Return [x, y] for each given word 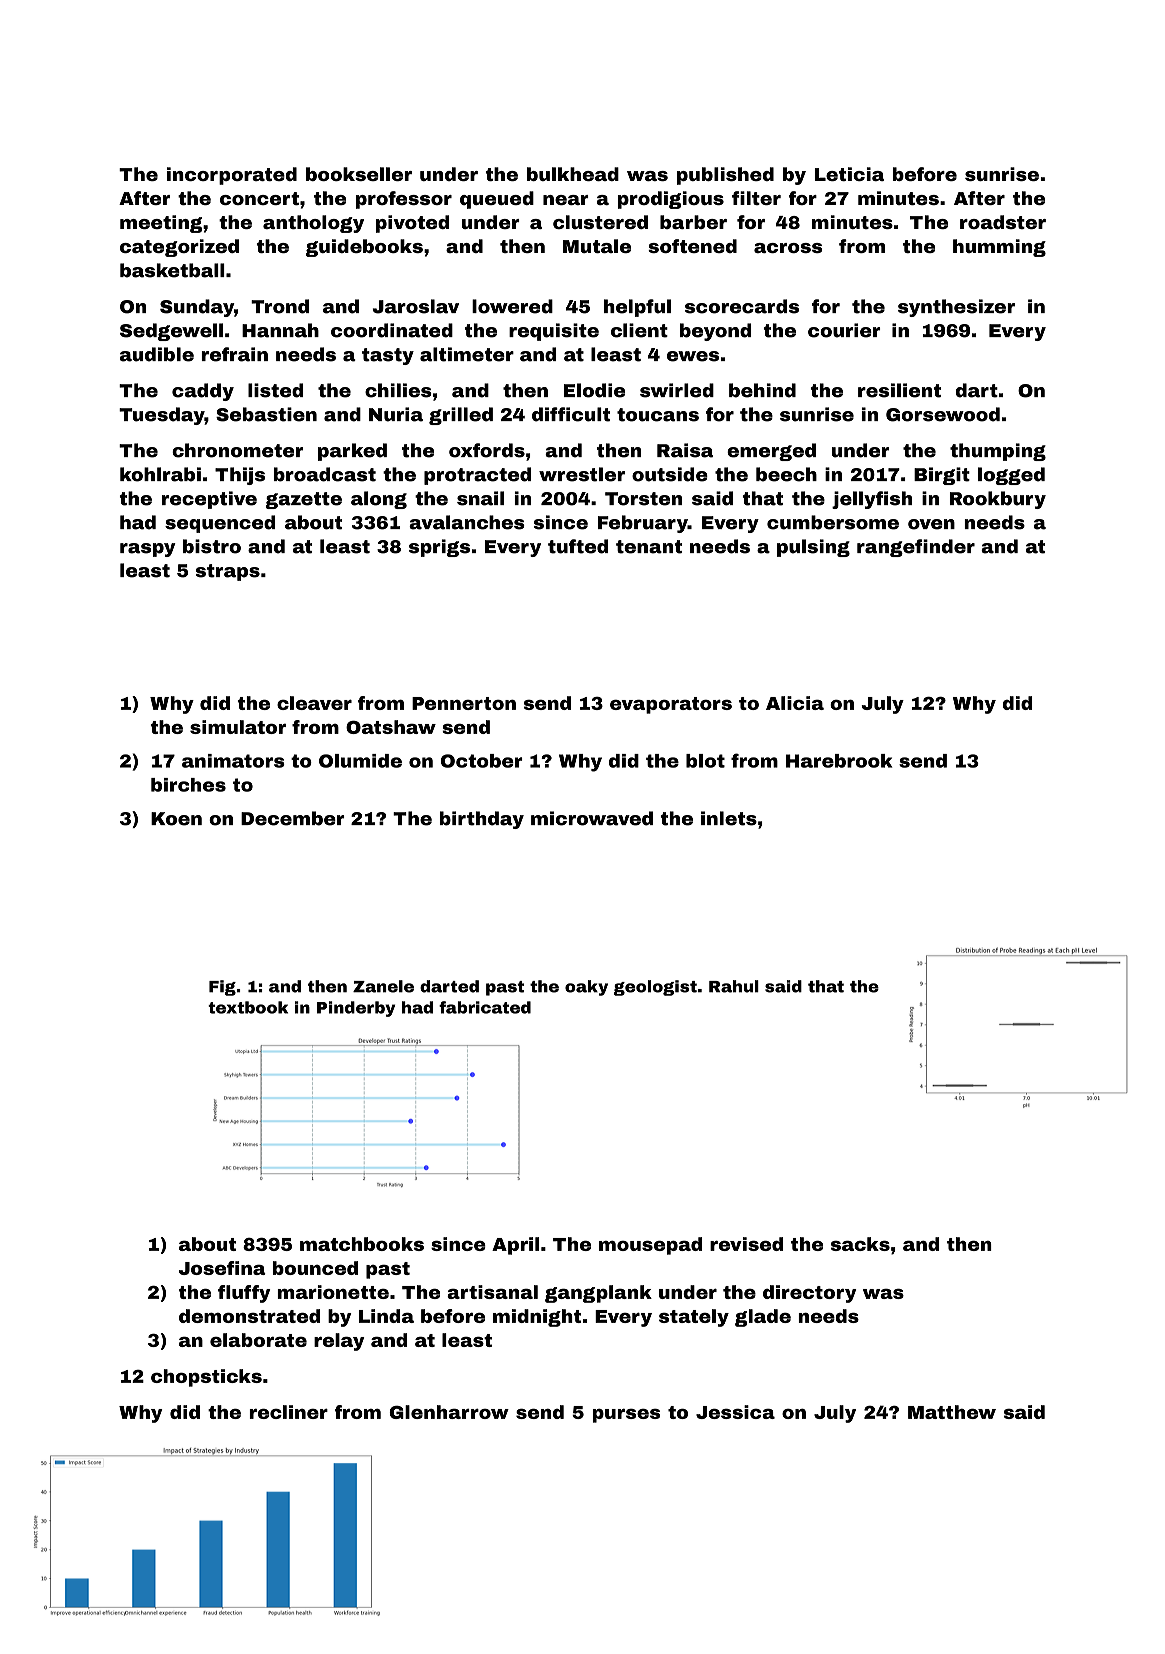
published [725, 176]
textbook [248, 1007]
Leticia [849, 174]
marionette [333, 1292]
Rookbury [998, 500]
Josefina [222, 1268]
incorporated [232, 176]
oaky [586, 988]
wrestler [582, 474]
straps [228, 572]
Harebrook [839, 761]
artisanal [492, 1292]
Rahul [734, 986]
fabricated [485, 1007]
